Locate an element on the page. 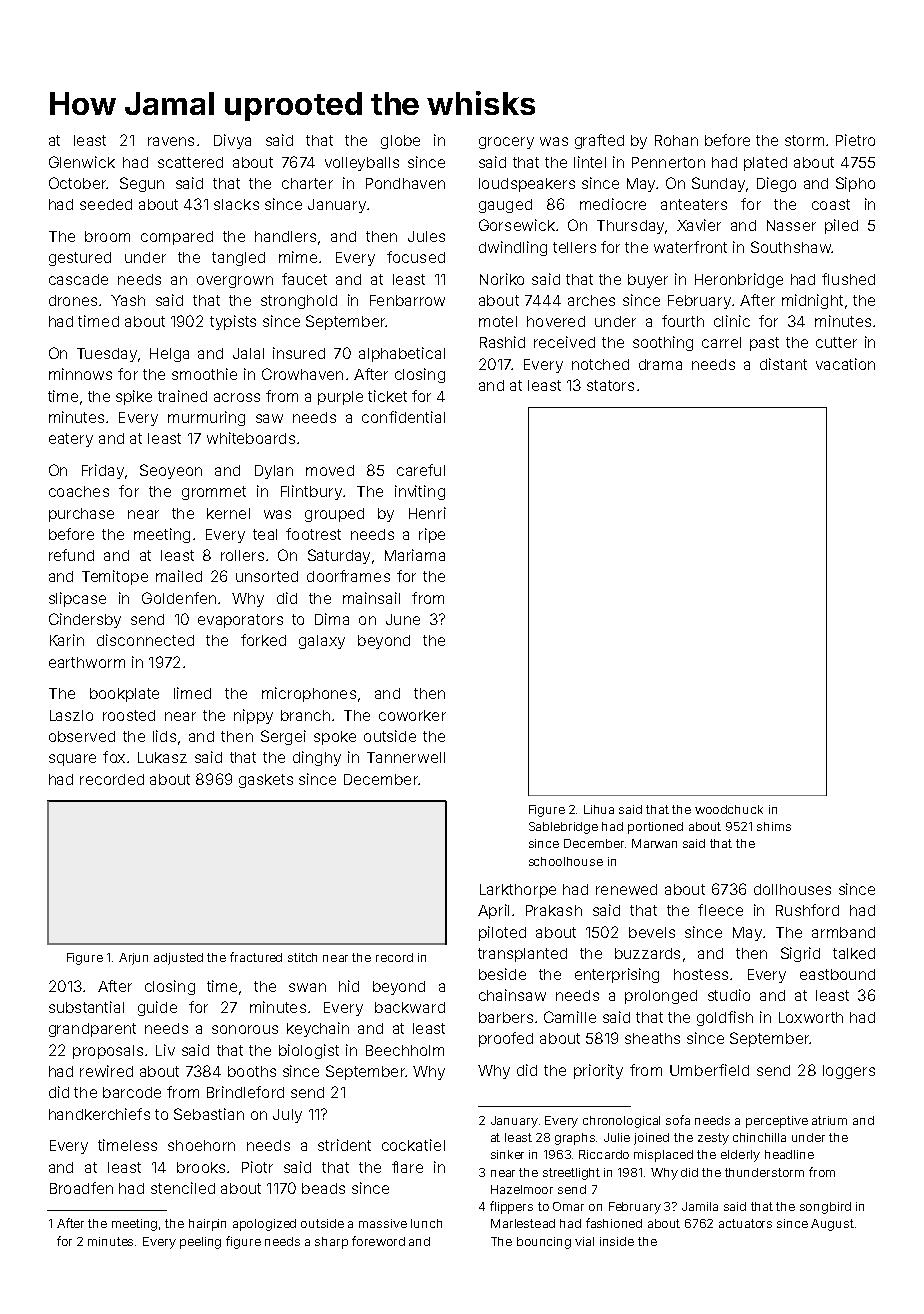 Image resolution: width=924 pixels, height=1314 pixels. woodchuck is located at coordinates (729, 809).
